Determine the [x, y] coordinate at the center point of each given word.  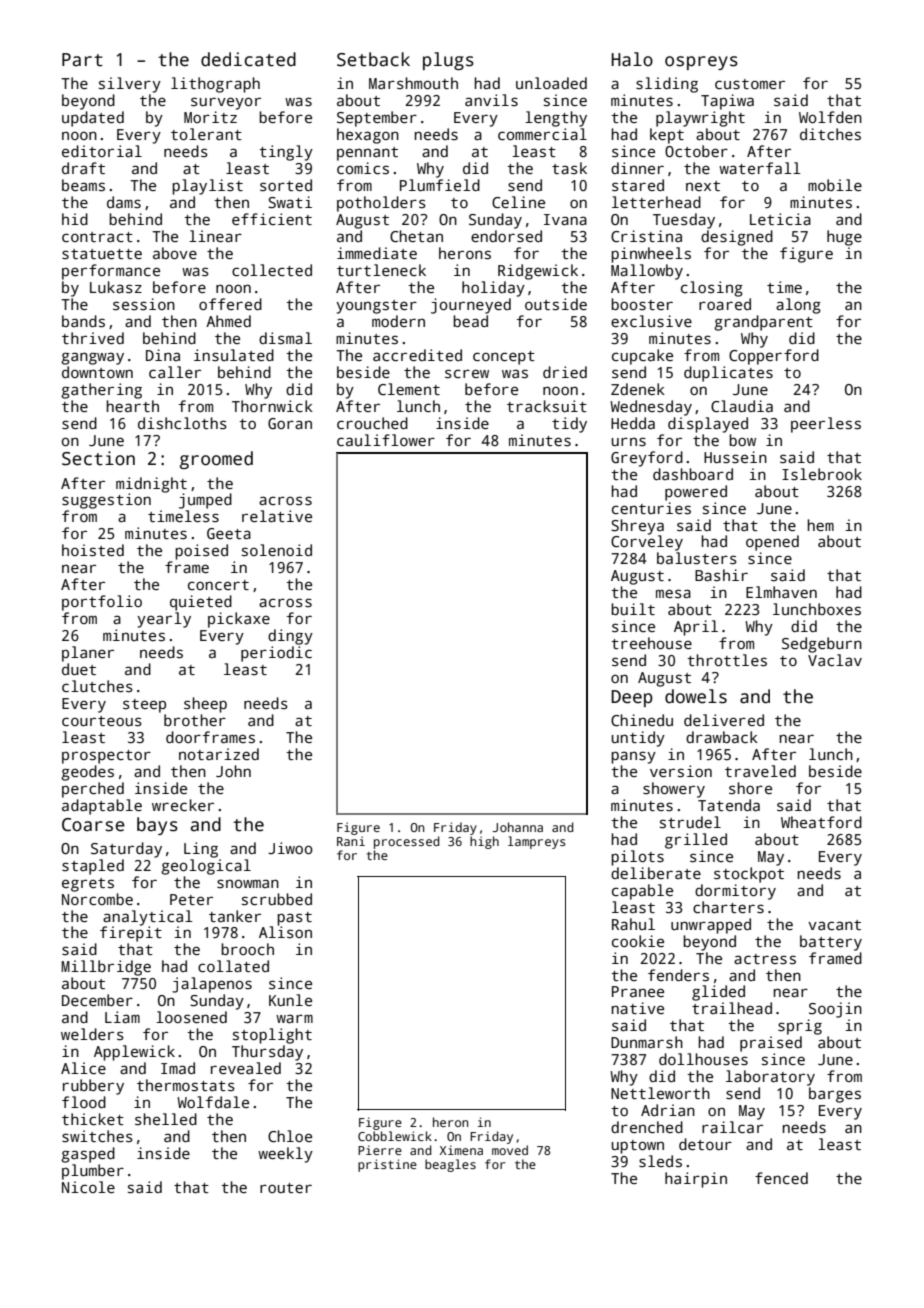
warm [294, 1018]
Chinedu [642, 720]
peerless [826, 425]
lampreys [537, 842]
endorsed [506, 236]
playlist [207, 187]
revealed [246, 1068]
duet [79, 669]
